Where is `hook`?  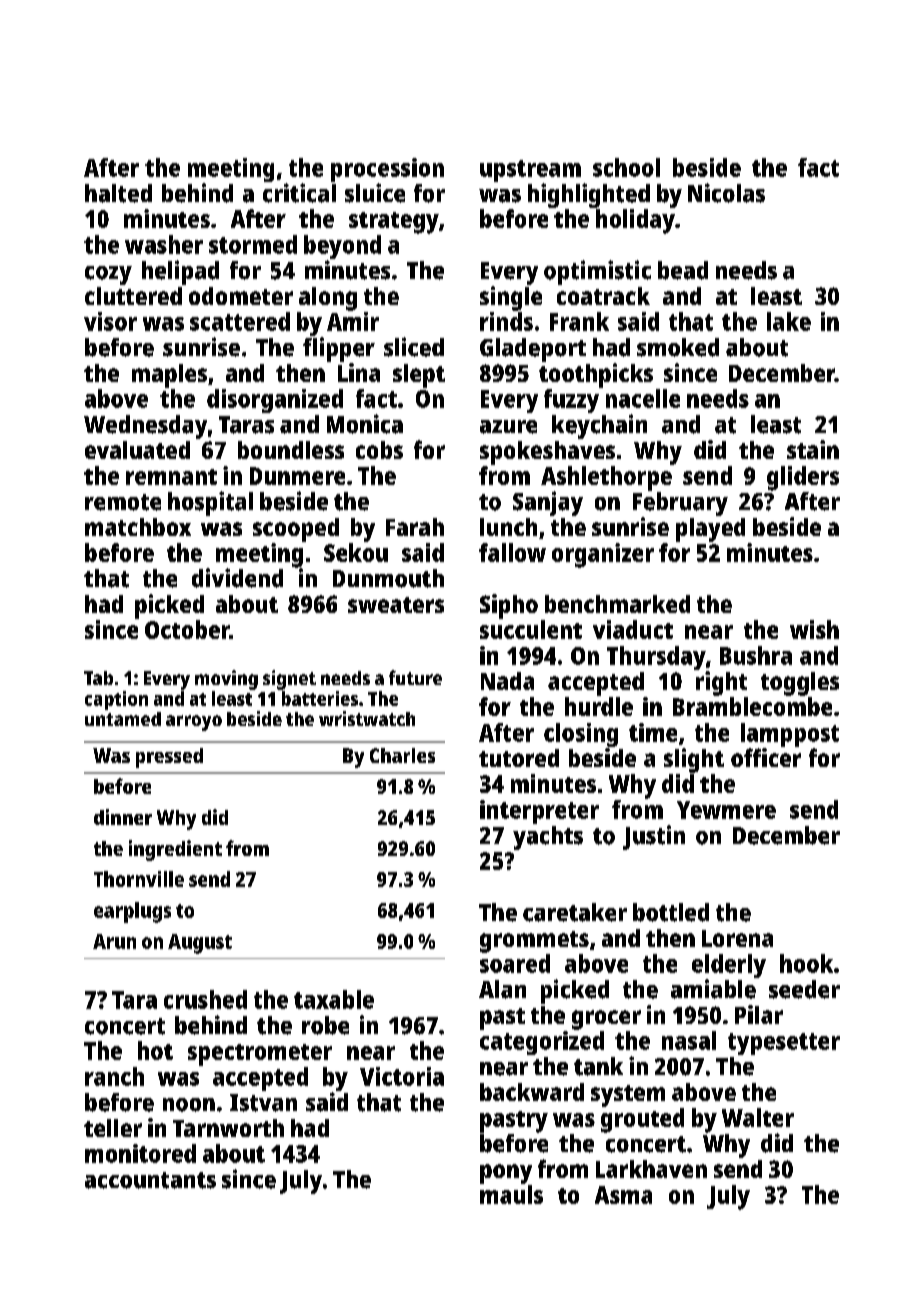
hook is located at coordinates (806, 963).
